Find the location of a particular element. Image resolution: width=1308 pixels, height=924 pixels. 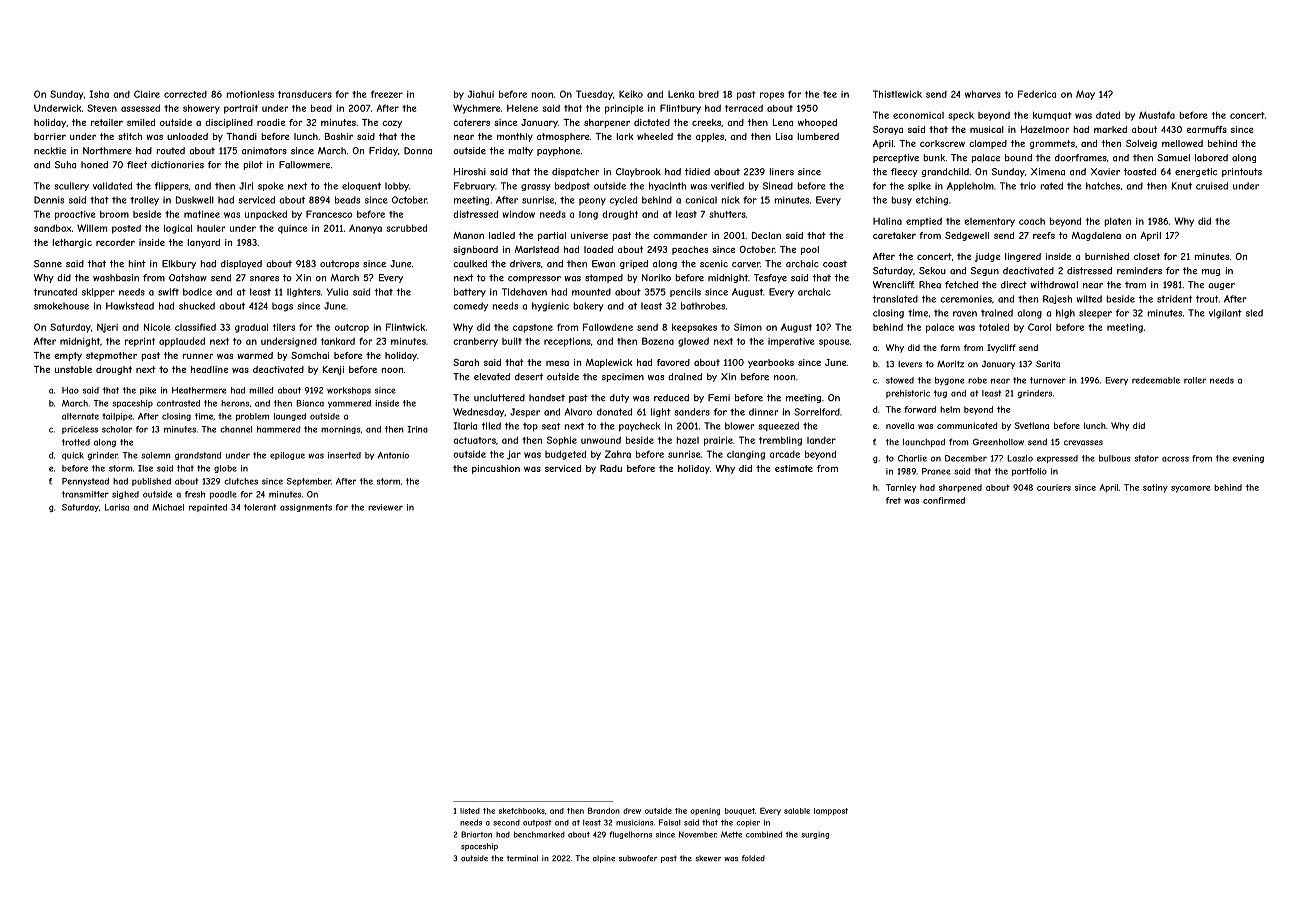

tidied is located at coordinates (697, 172).
